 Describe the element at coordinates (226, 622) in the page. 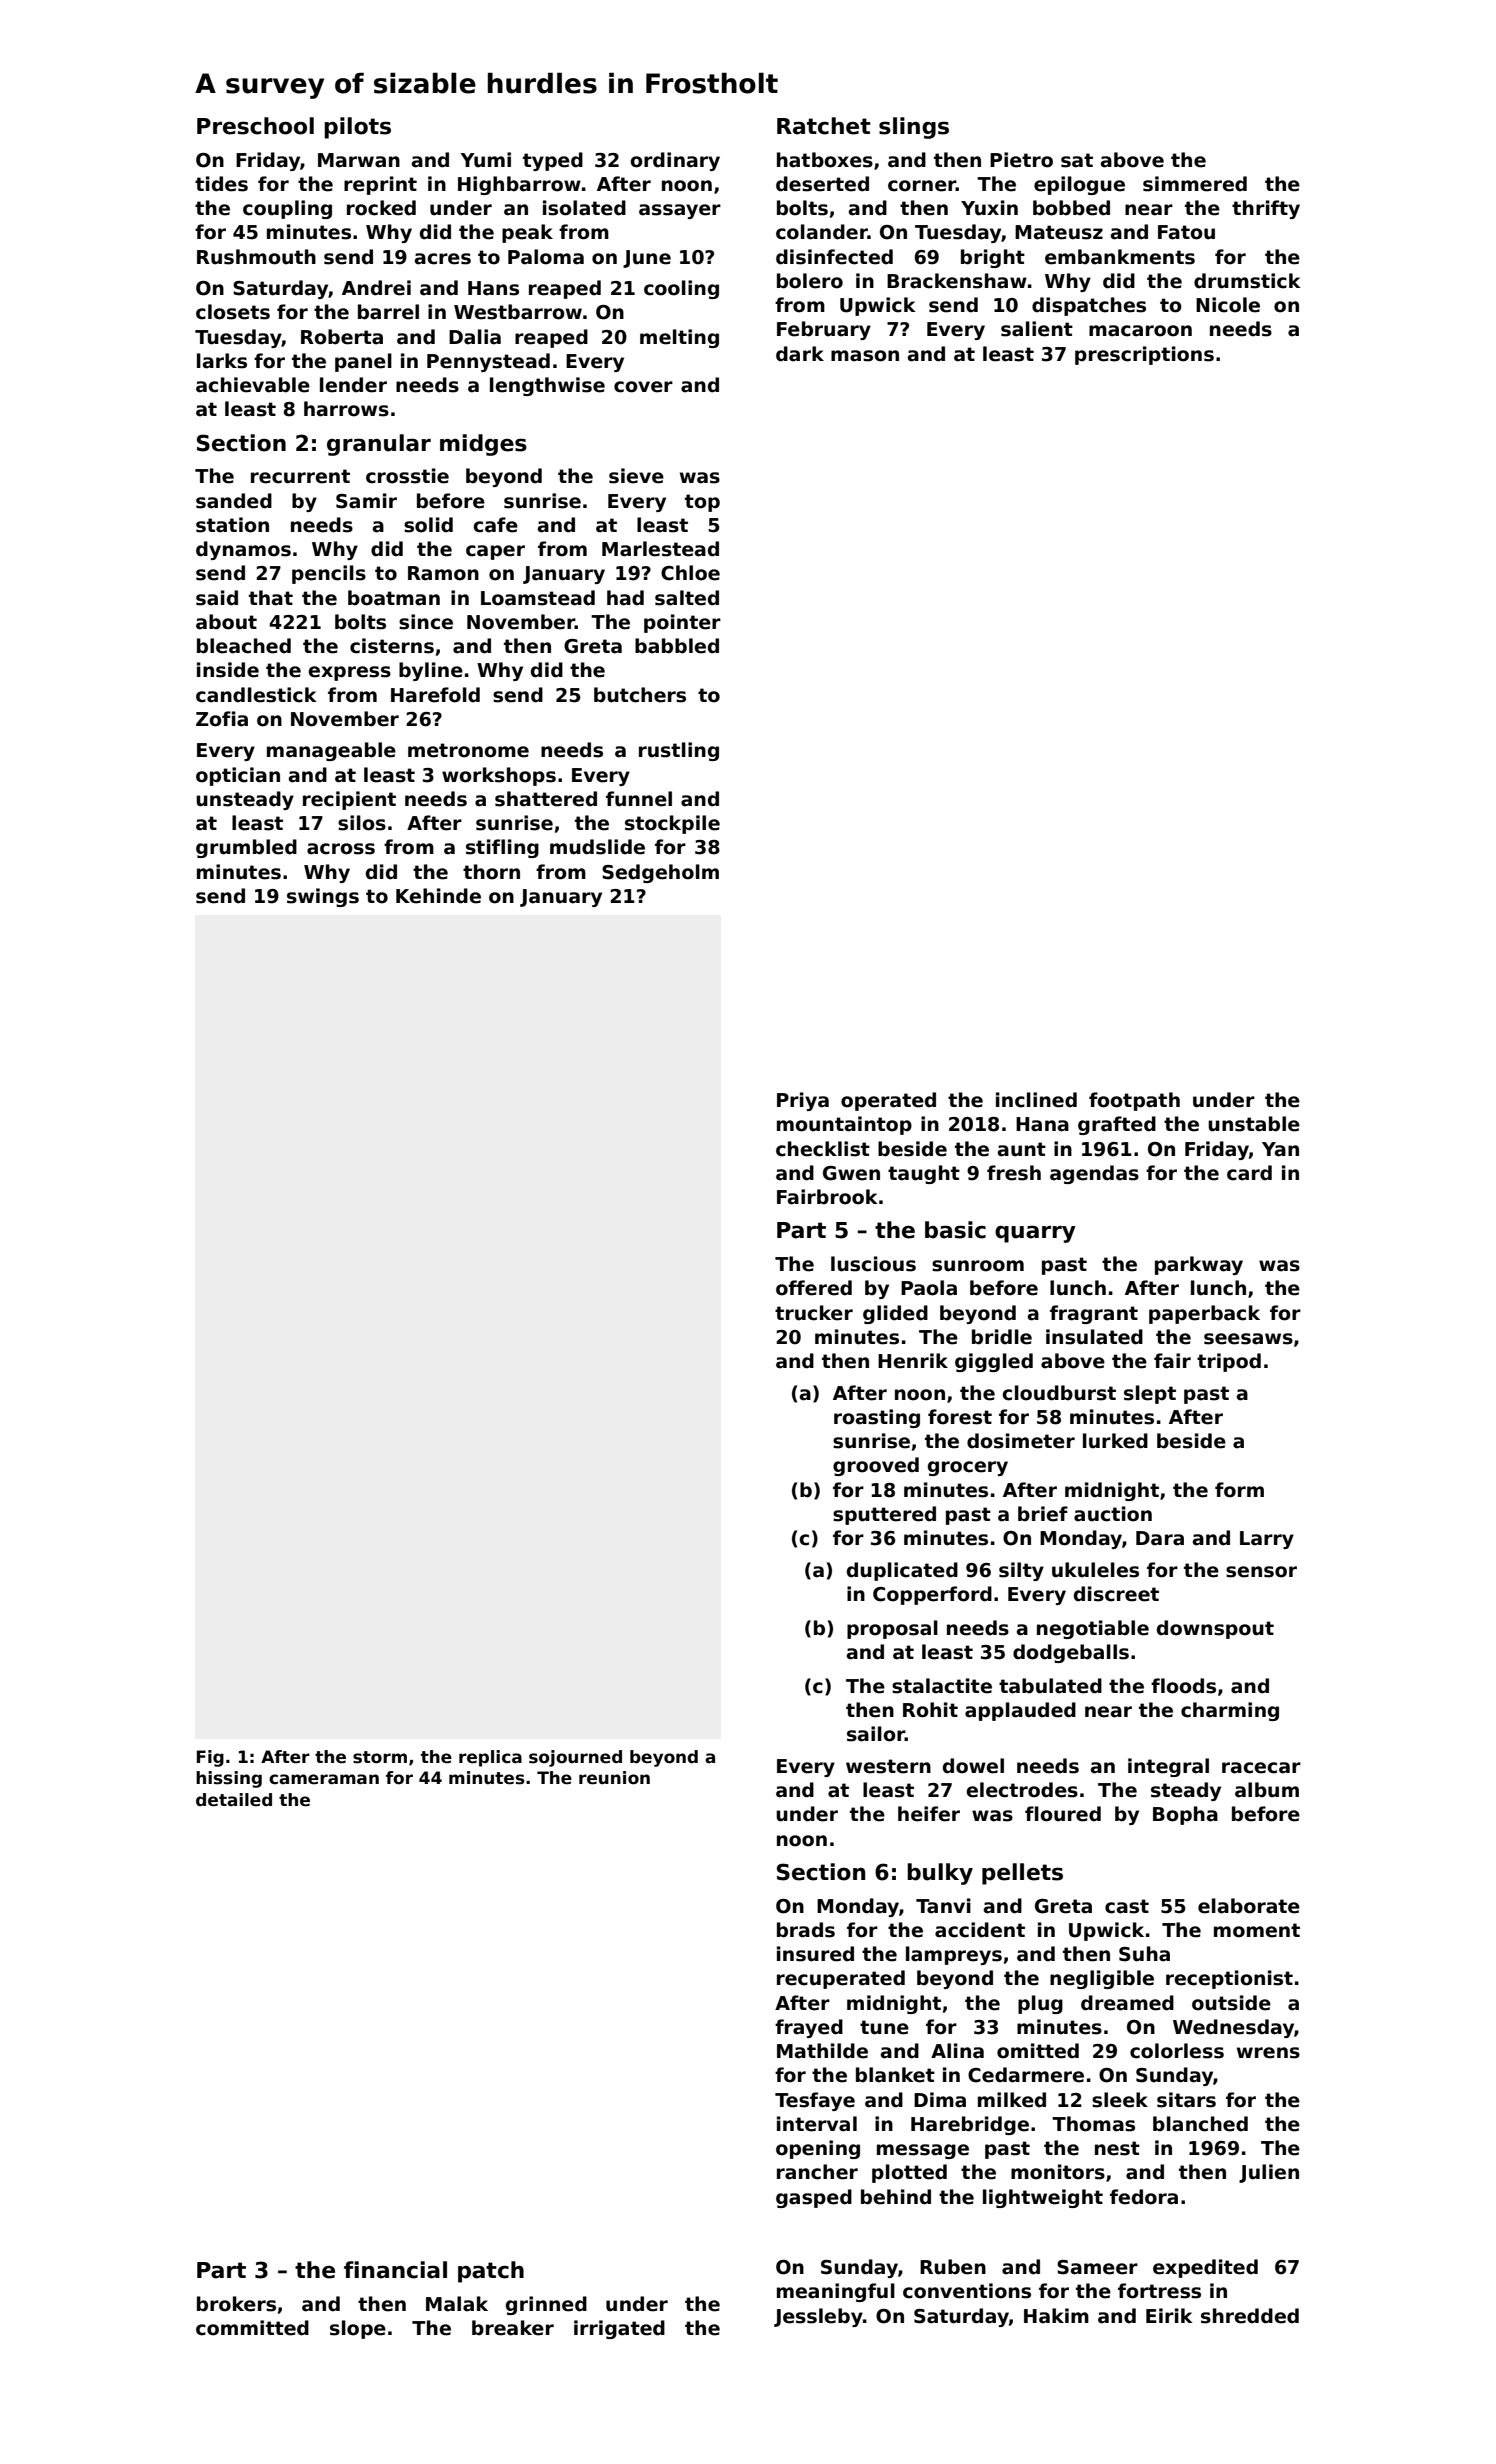

I see `about` at that location.
